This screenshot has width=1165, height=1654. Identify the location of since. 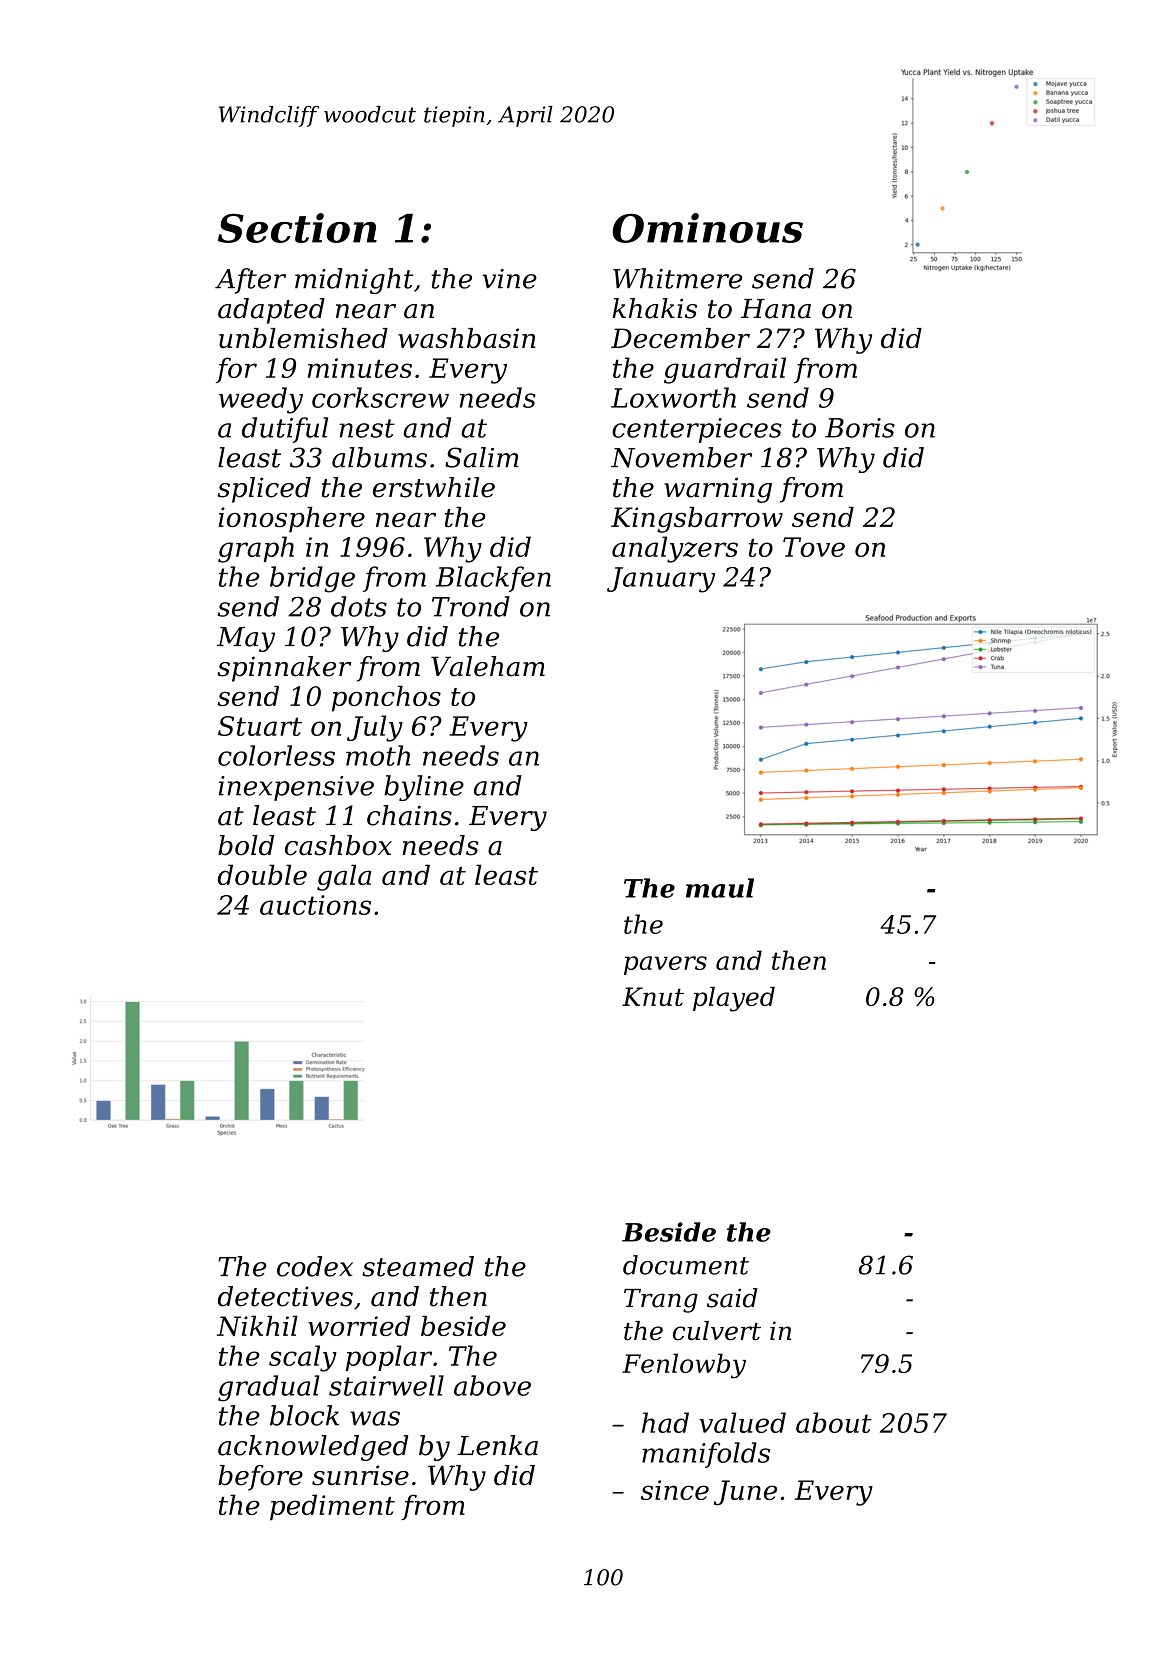
(675, 1490).
